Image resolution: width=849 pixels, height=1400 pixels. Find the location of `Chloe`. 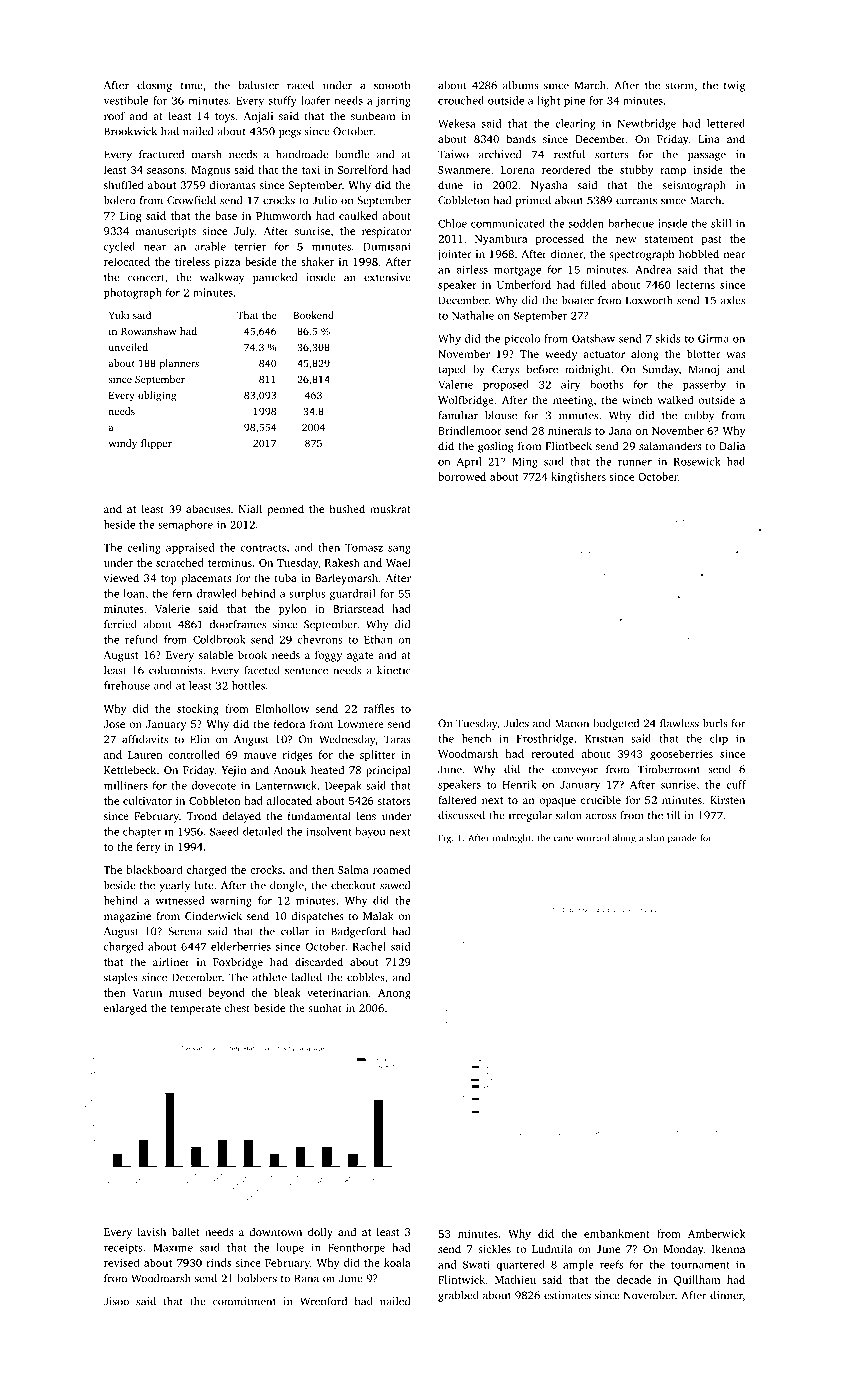

Chloe is located at coordinates (452, 223).
